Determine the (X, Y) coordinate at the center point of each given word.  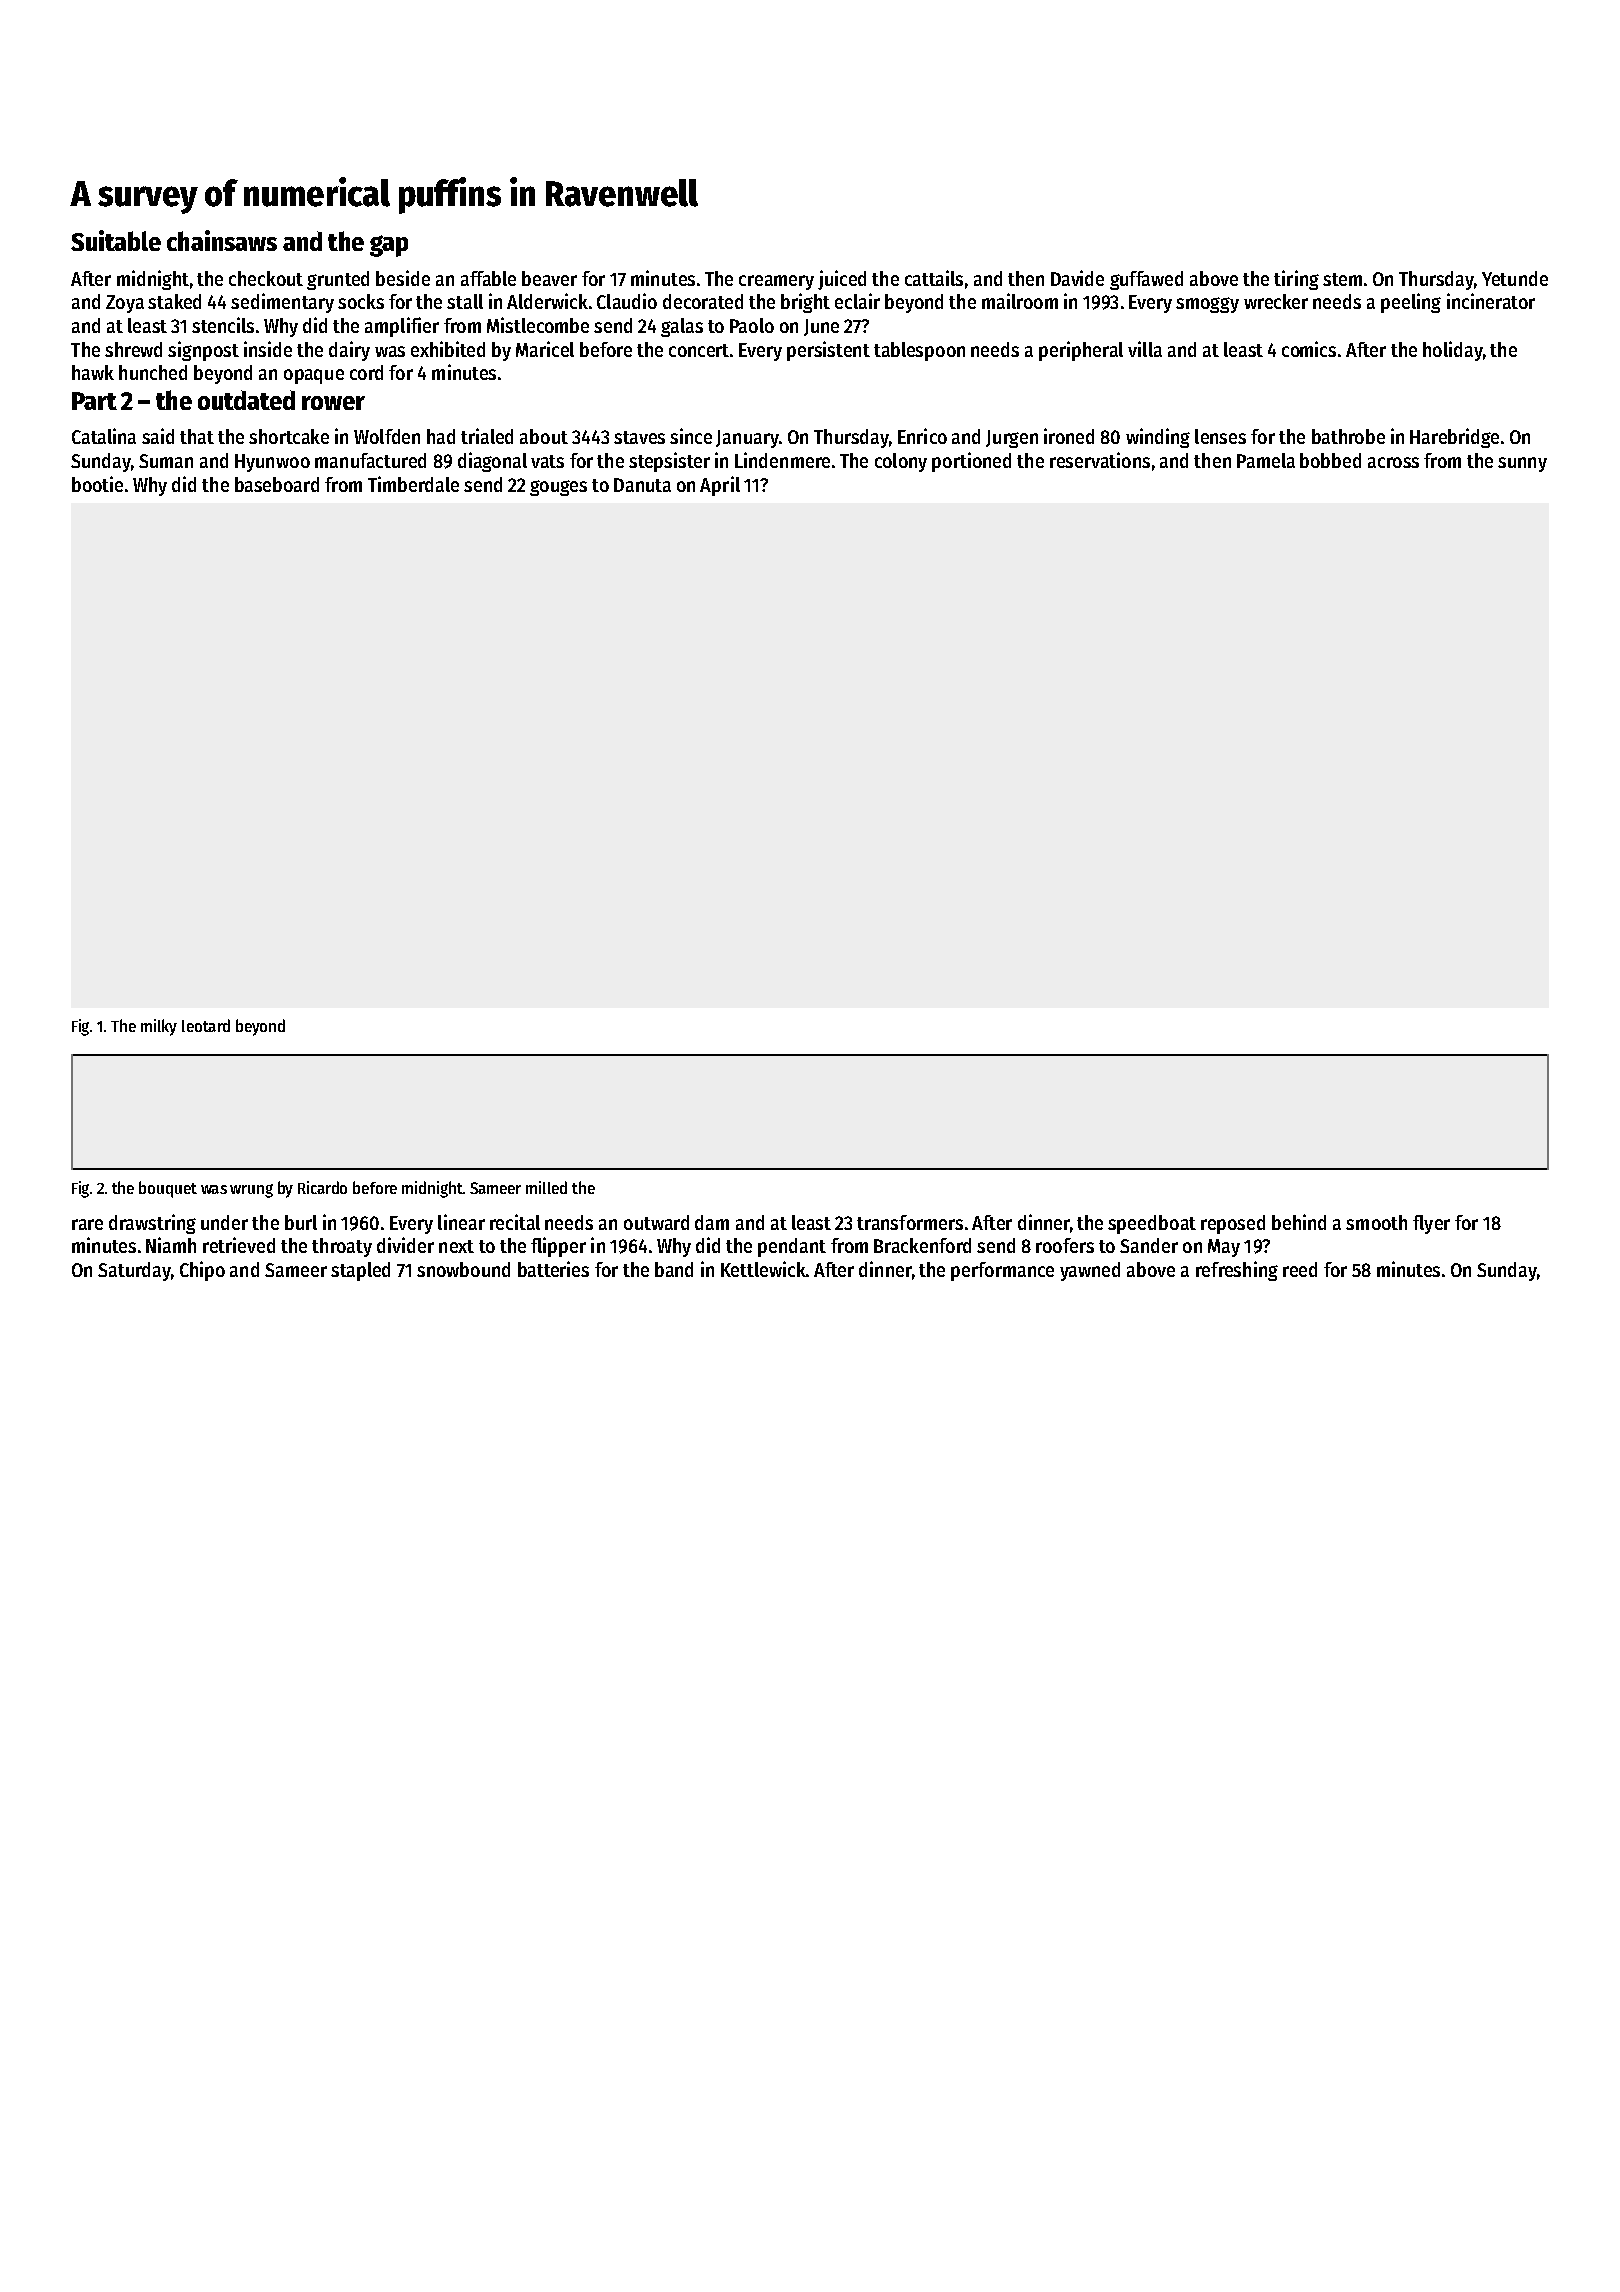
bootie (97, 484)
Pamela (1266, 460)
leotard (206, 1025)
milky (159, 1027)
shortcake (289, 436)
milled (546, 1187)
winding (1158, 438)
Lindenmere (782, 460)
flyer (1431, 1224)
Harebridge (1454, 438)
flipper (558, 1247)
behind (1299, 1222)
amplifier (402, 327)
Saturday (134, 1271)
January (747, 439)
